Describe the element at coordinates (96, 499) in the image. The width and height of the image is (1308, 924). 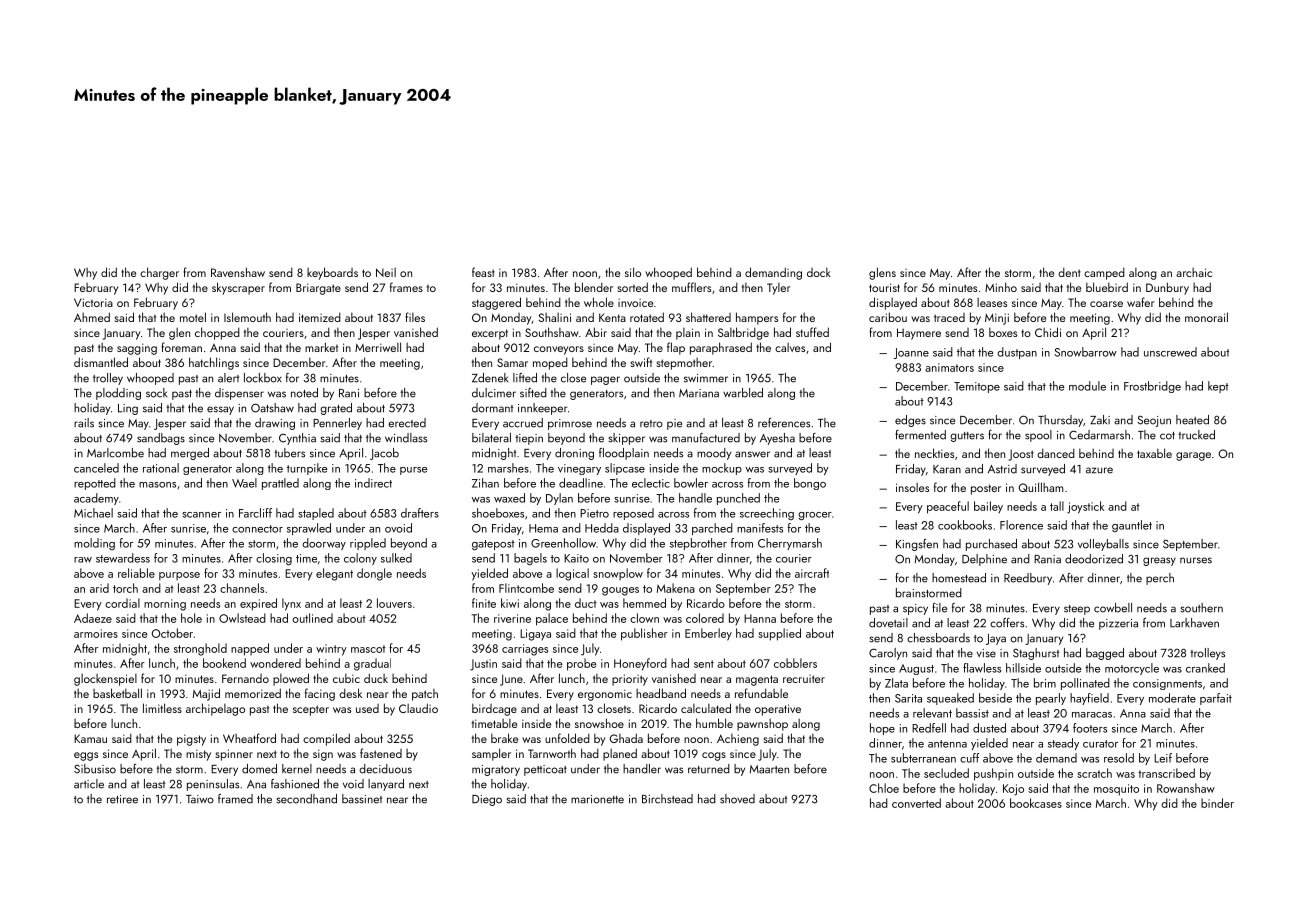
I see `academy` at that location.
